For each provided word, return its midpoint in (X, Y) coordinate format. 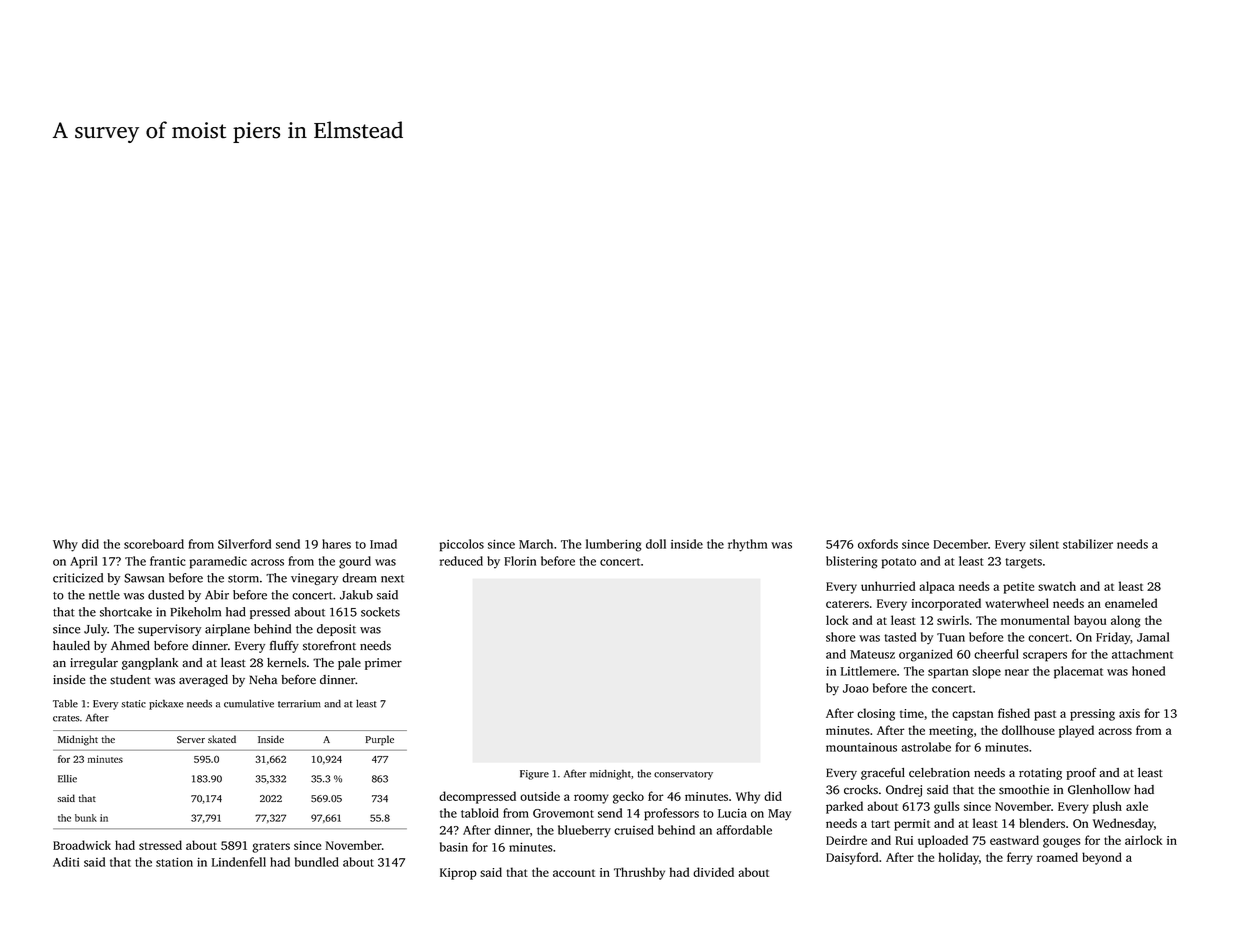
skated (222, 739)
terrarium (299, 704)
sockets (380, 612)
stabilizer (1088, 544)
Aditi (66, 862)
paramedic (218, 562)
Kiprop (458, 874)
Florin (520, 561)
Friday (1113, 638)
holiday (959, 858)
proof (1081, 774)
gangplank (150, 664)
